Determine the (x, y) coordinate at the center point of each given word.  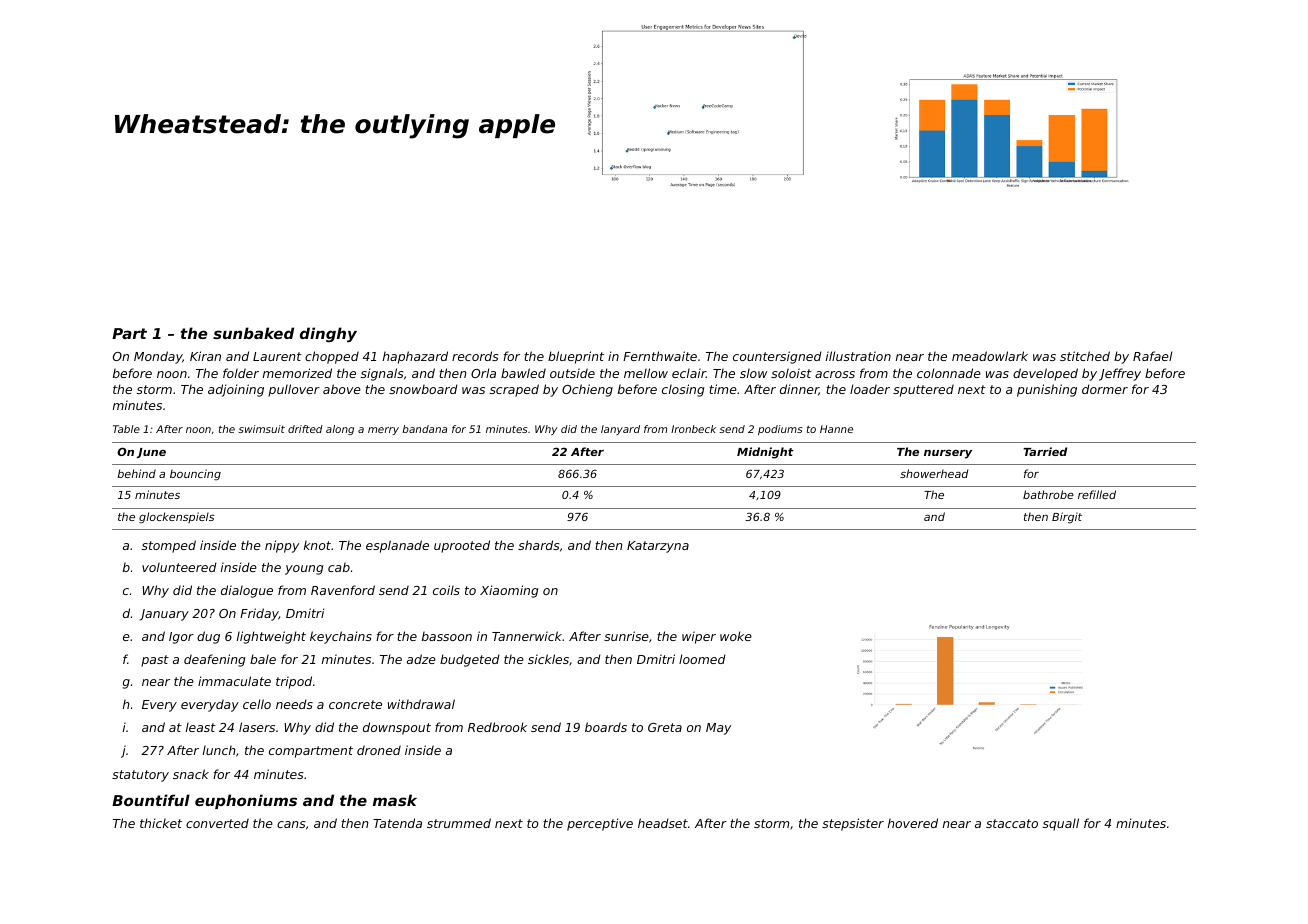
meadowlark (990, 356)
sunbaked (253, 333)
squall (1061, 824)
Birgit (1067, 518)
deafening (215, 660)
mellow (646, 373)
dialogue (247, 591)
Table (126, 429)
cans (291, 824)
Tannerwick (527, 636)
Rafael (1152, 356)
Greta (665, 727)
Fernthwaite (660, 356)
